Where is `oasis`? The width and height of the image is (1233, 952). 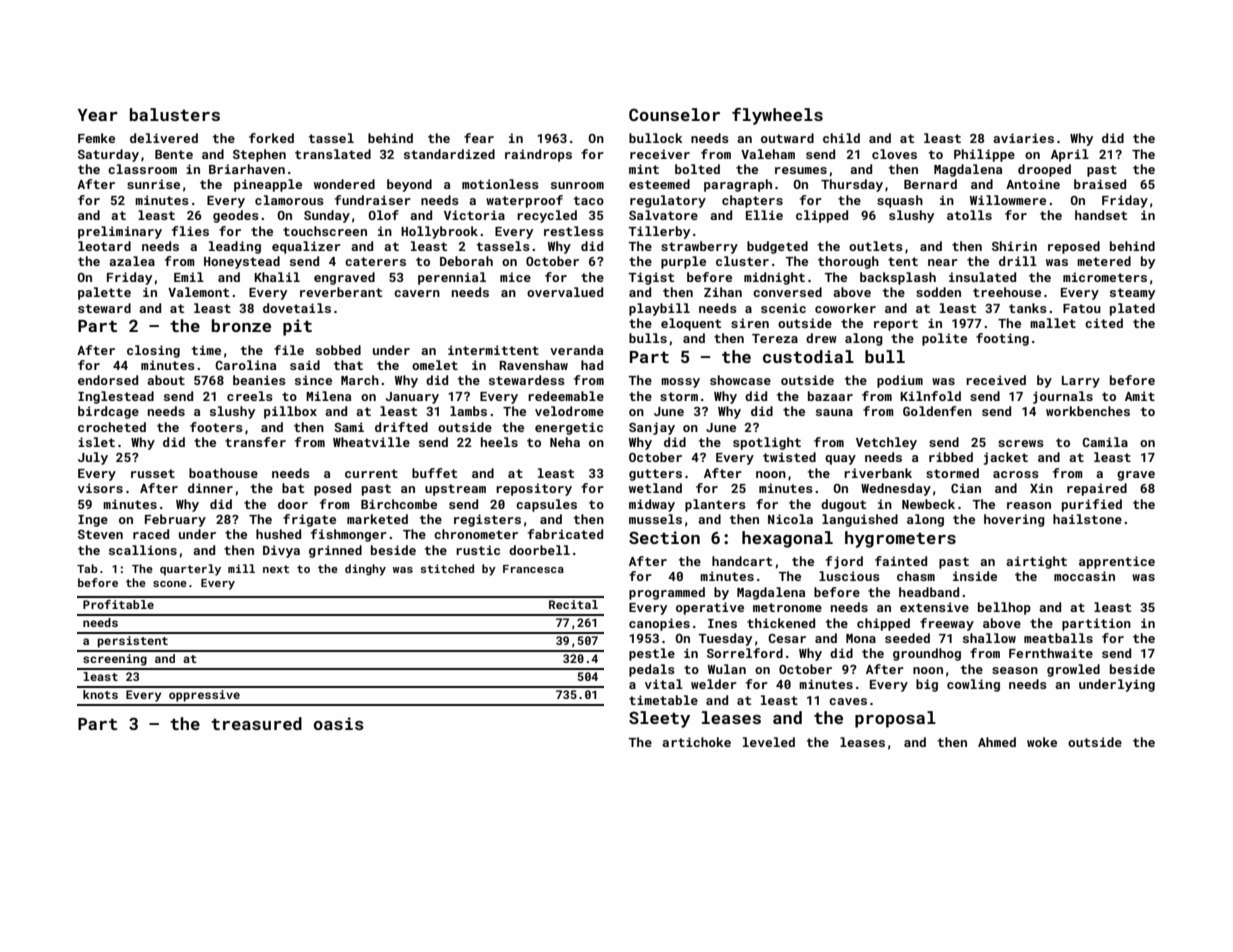
oasis is located at coordinates (339, 723).
